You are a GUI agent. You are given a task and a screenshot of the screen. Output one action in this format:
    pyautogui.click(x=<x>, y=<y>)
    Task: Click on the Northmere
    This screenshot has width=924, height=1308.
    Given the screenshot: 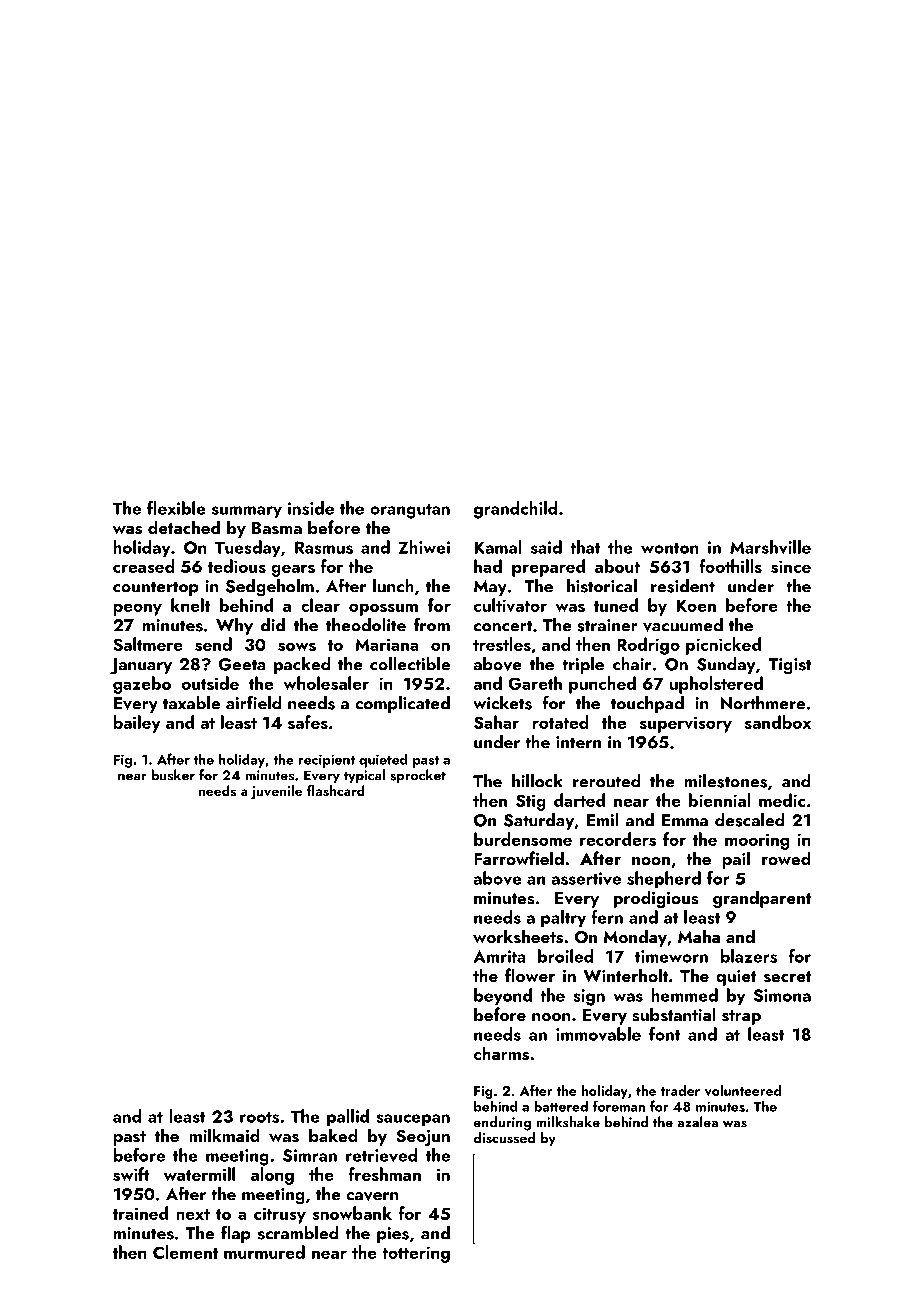 What is the action you would take?
    pyautogui.click(x=763, y=703)
